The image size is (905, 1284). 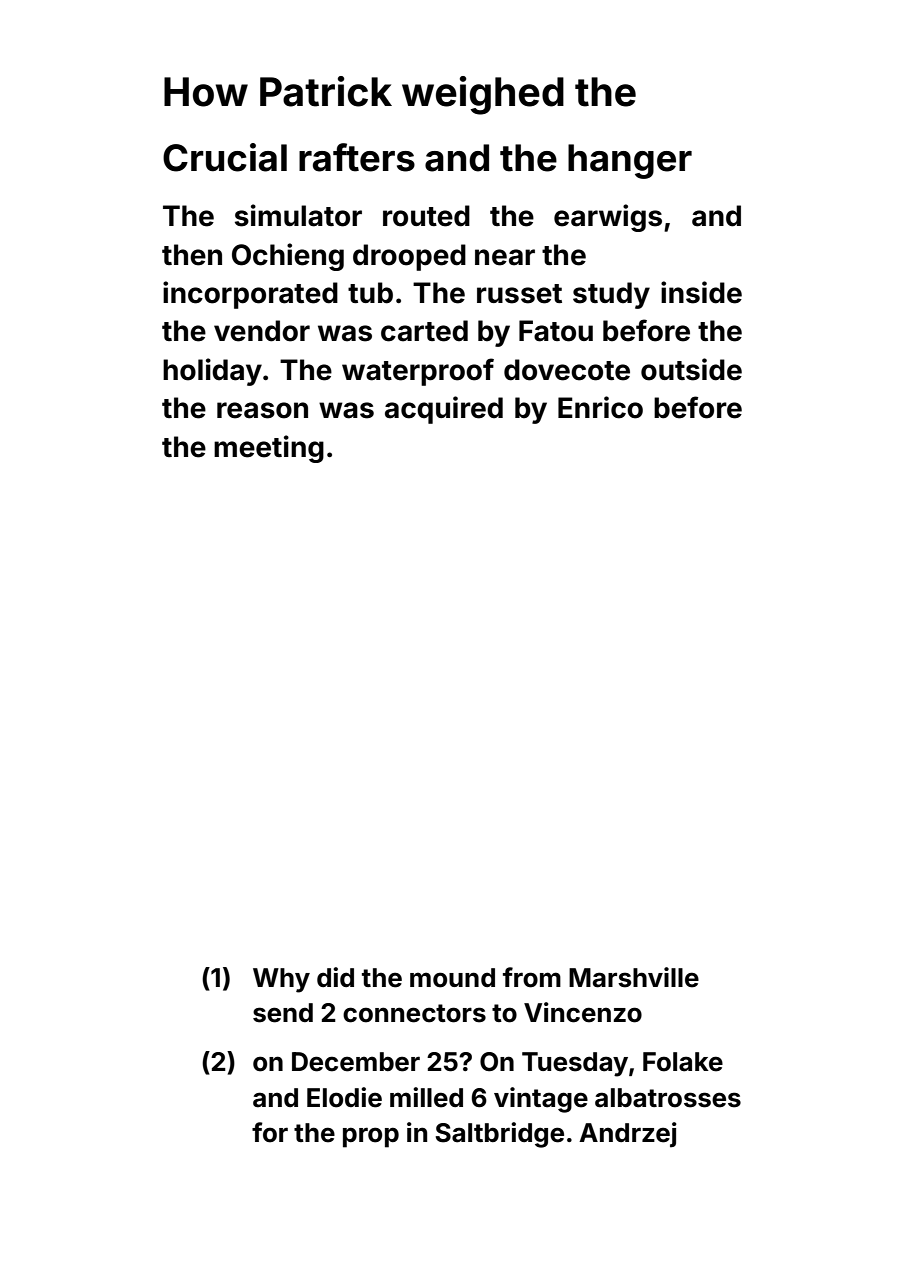 I want to click on Why, so click(x=281, y=980).
